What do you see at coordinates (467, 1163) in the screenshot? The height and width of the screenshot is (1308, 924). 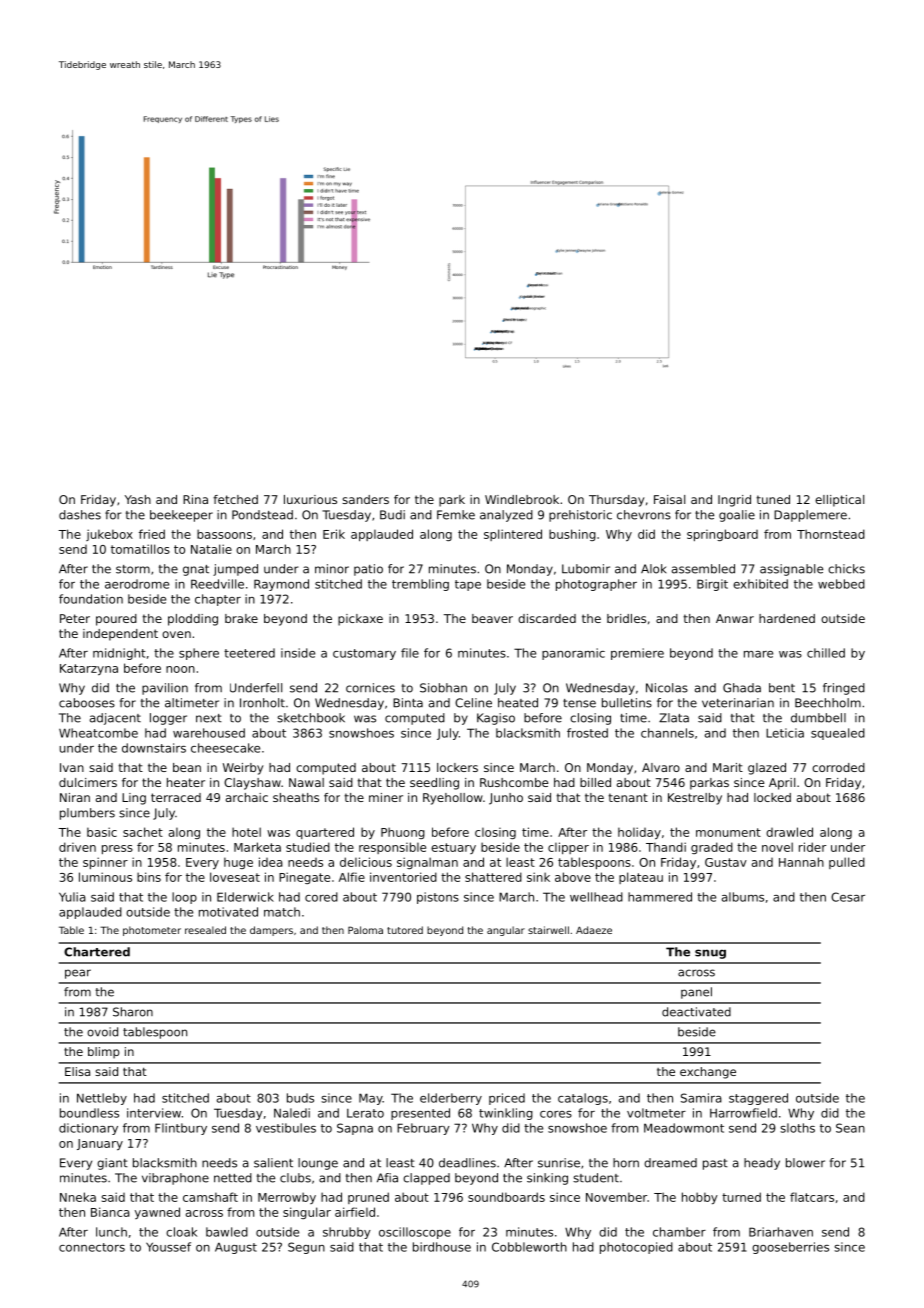 I see `deadlines` at bounding box center [467, 1163].
